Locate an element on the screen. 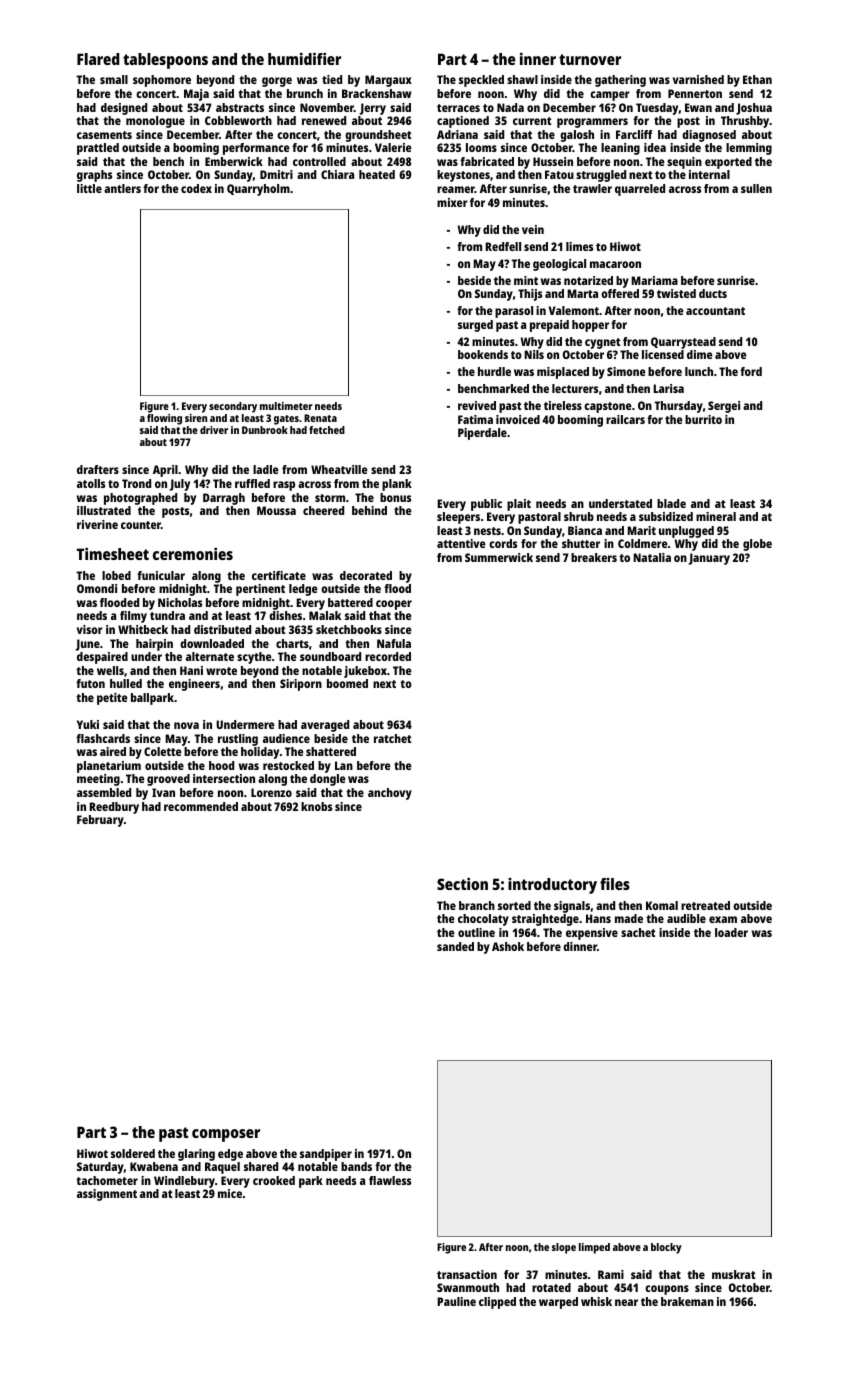 The image size is (849, 1400). turnover is located at coordinates (590, 59).
